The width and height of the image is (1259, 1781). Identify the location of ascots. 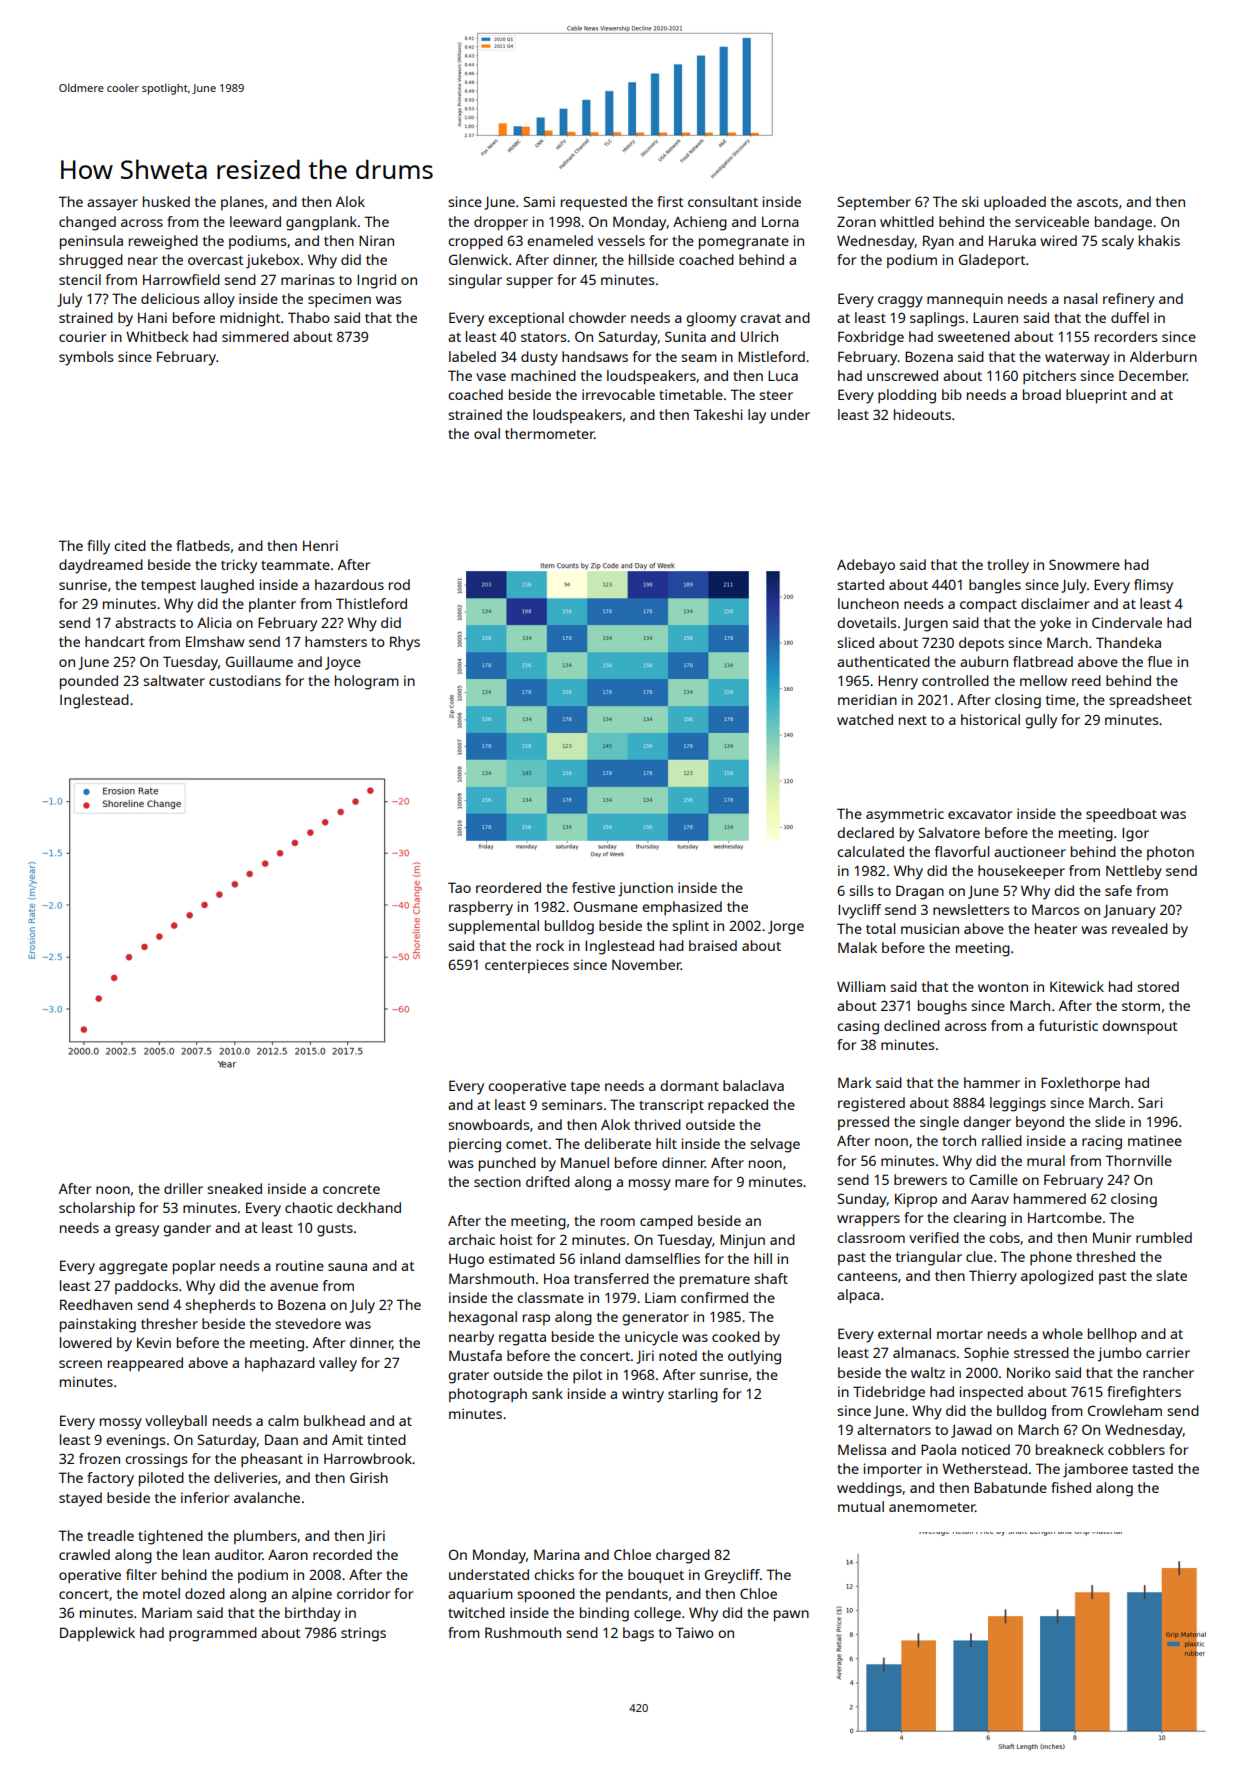
(1097, 202).
